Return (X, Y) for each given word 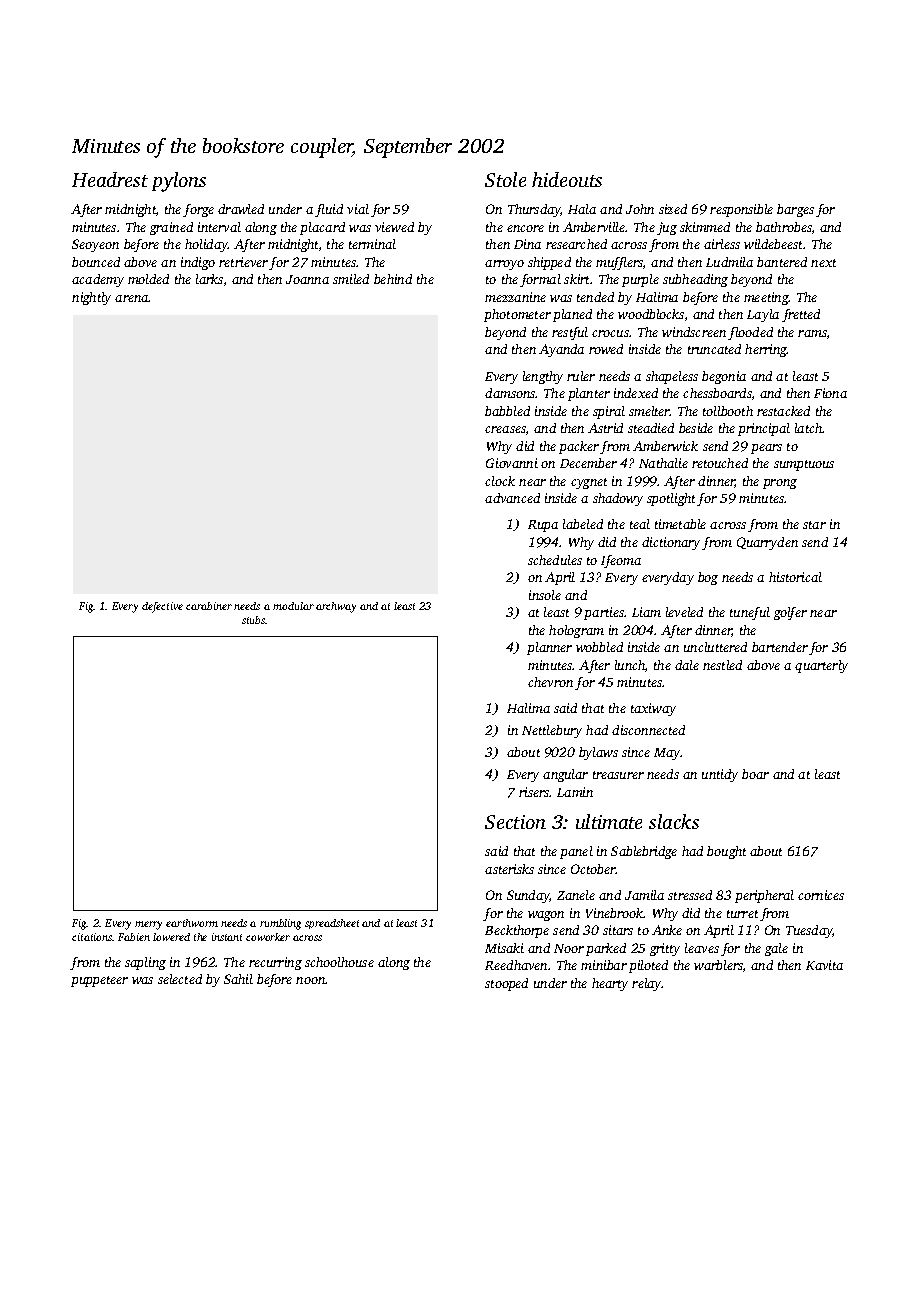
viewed (394, 227)
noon (311, 980)
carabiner (209, 606)
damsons (510, 393)
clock (500, 481)
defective (162, 607)
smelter (649, 411)
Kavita (824, 965)
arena (132, 298)
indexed (636, 393)
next (823, 263)
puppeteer (99, 981)
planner (549, 648)
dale (687, 665)
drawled (241, 209)
